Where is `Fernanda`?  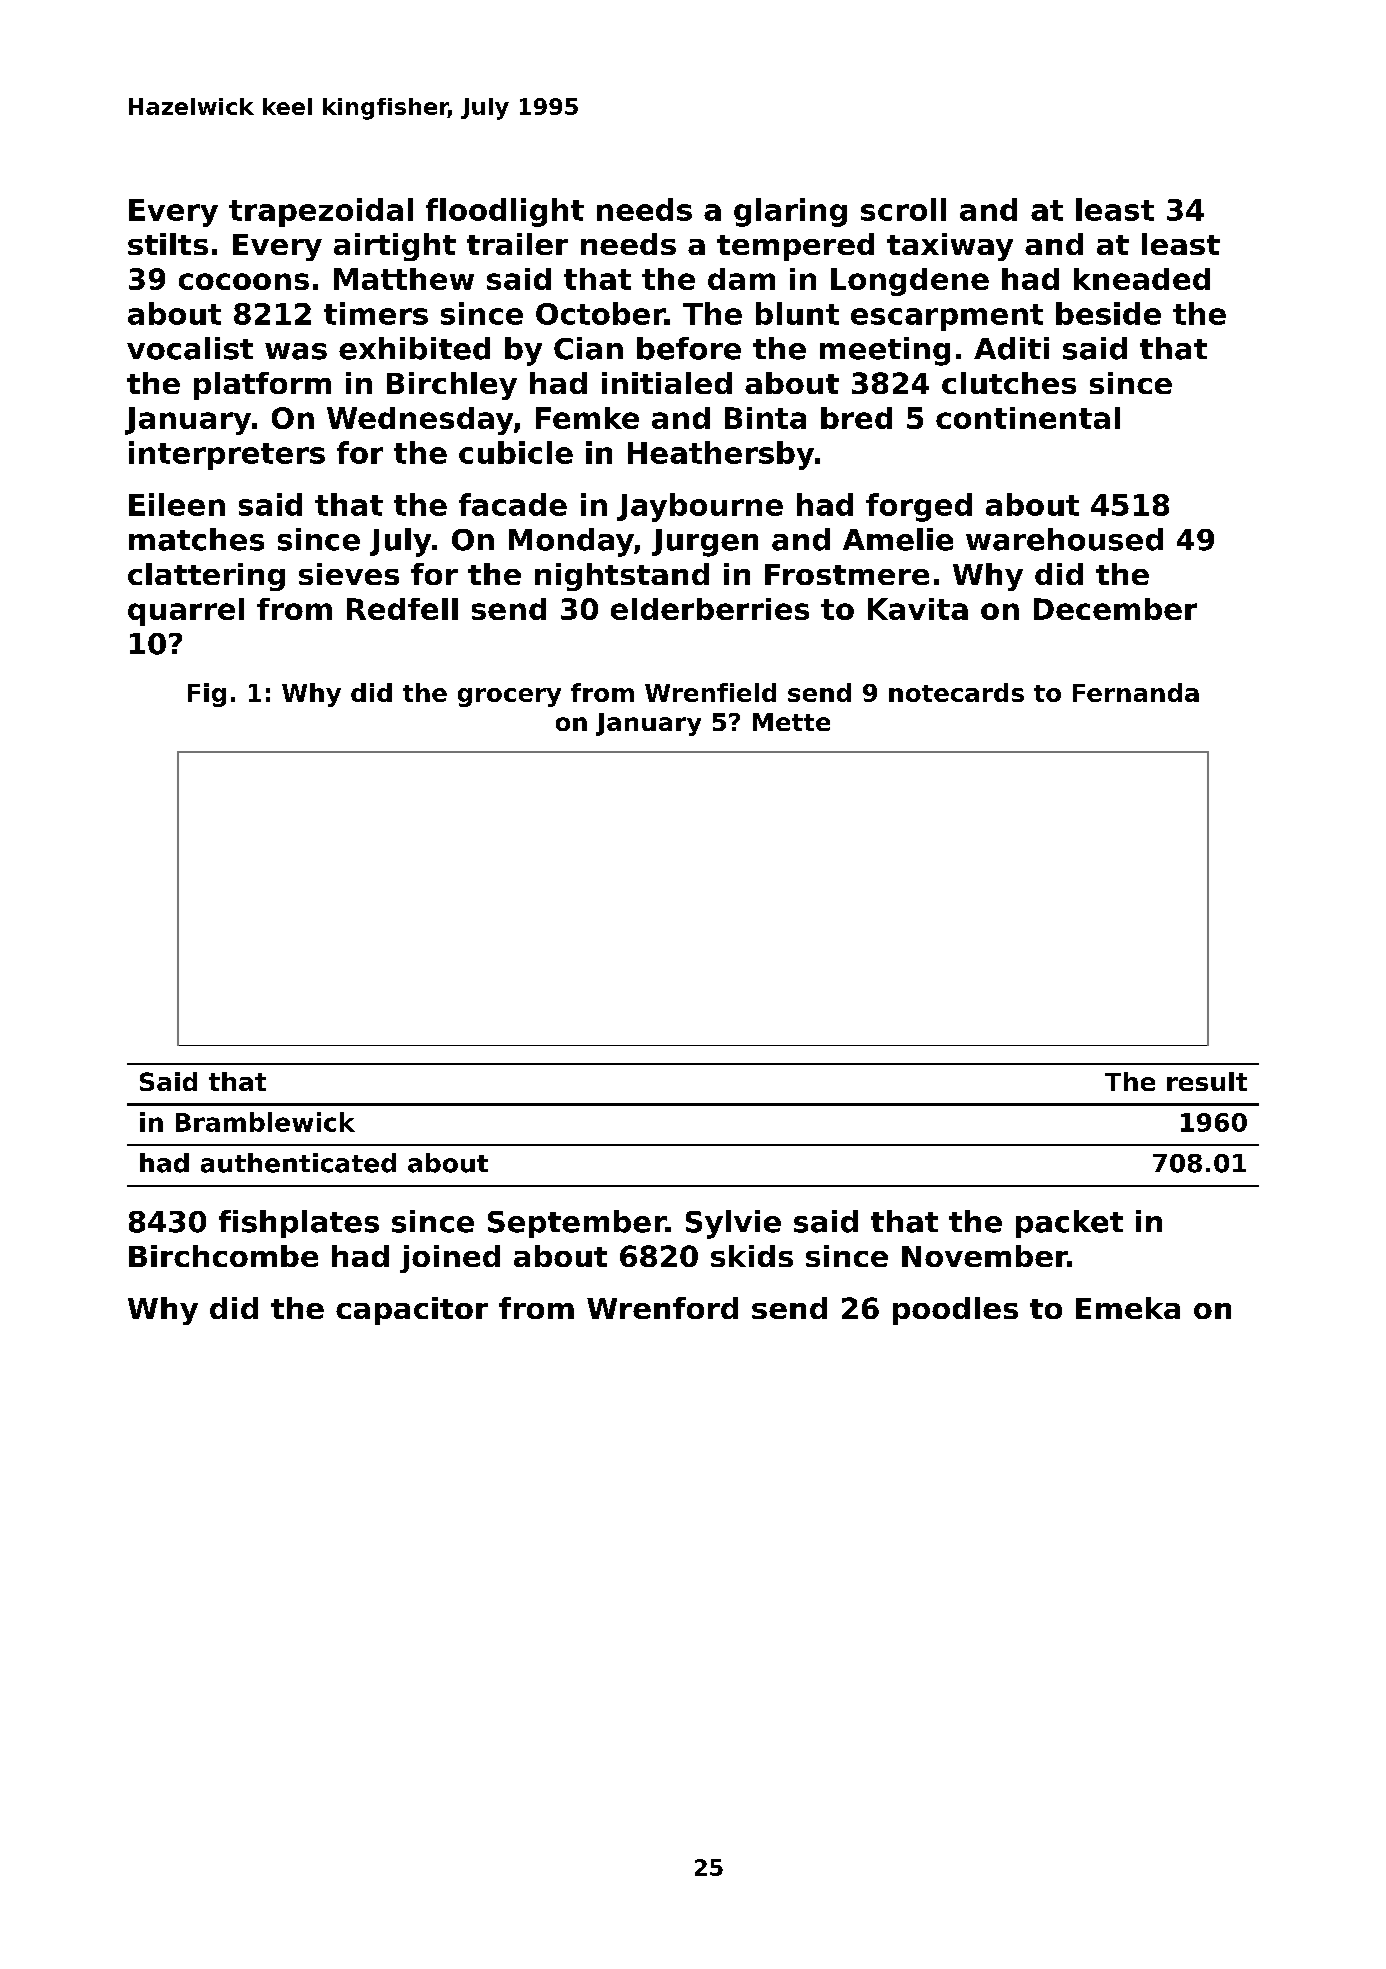
Fernanda is located at coordinates (1136, 692).
